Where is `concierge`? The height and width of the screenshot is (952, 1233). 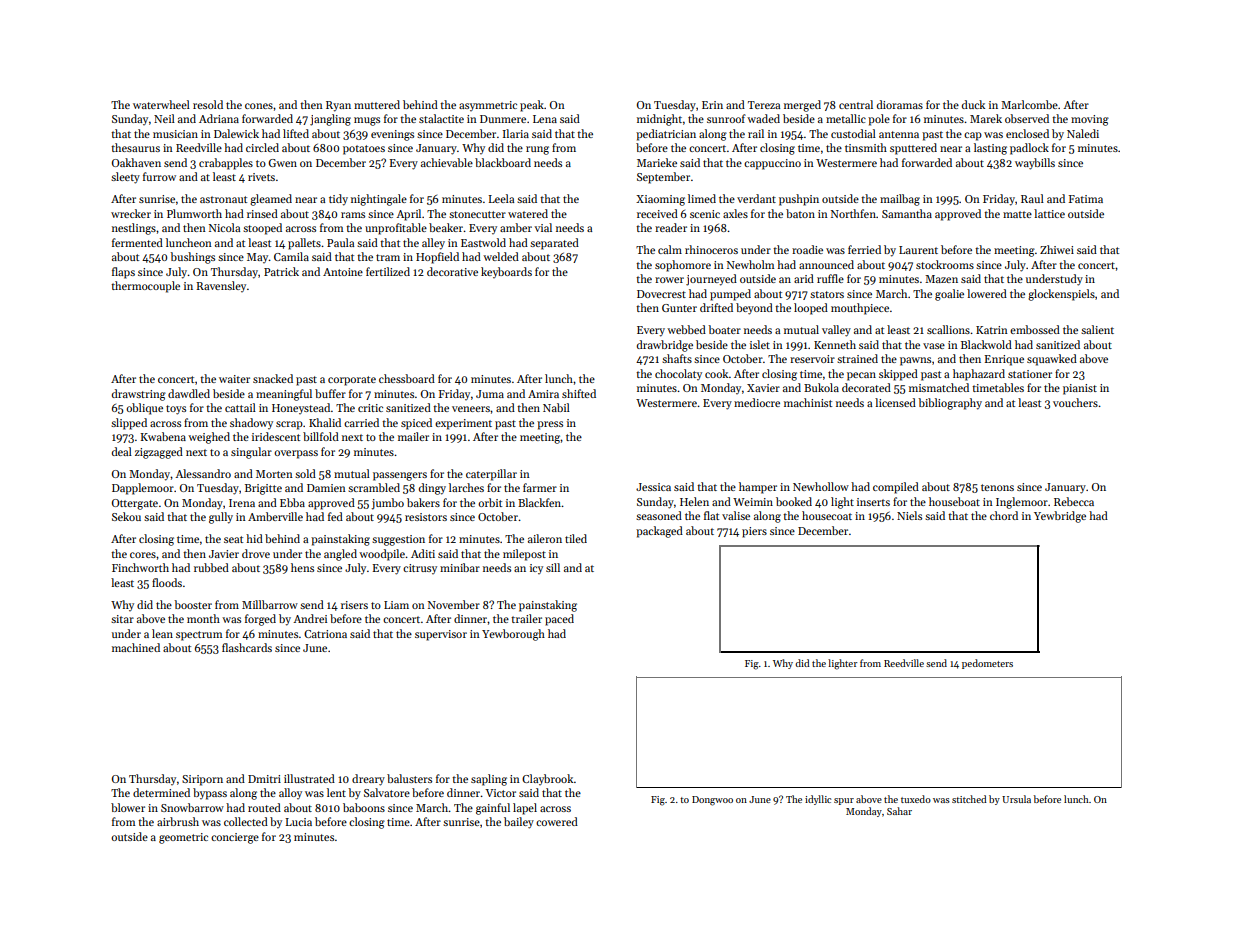 concierge is located at coordinates (235, 838).
